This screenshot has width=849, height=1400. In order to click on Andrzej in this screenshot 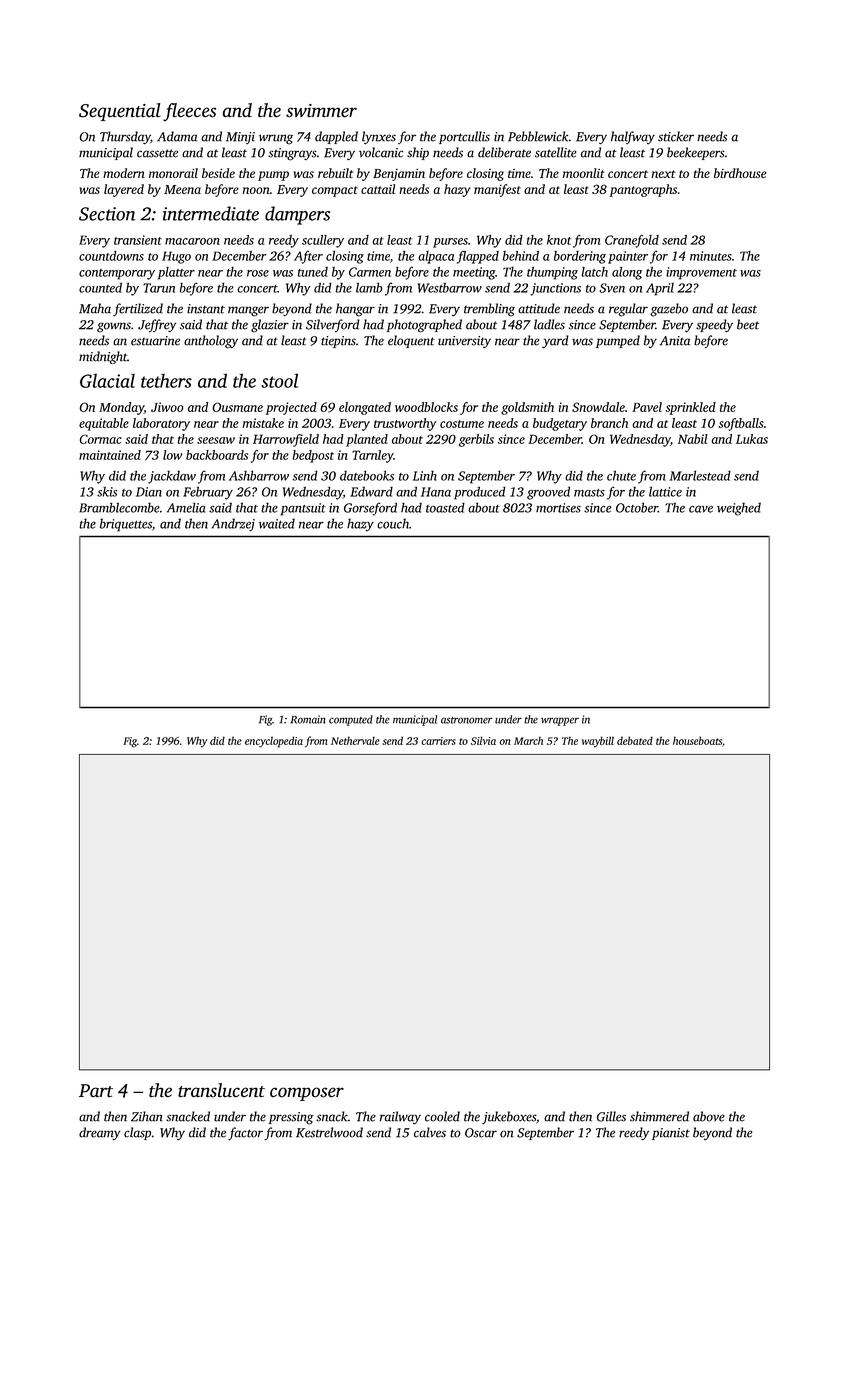, I will do `click(233, 525)`.
